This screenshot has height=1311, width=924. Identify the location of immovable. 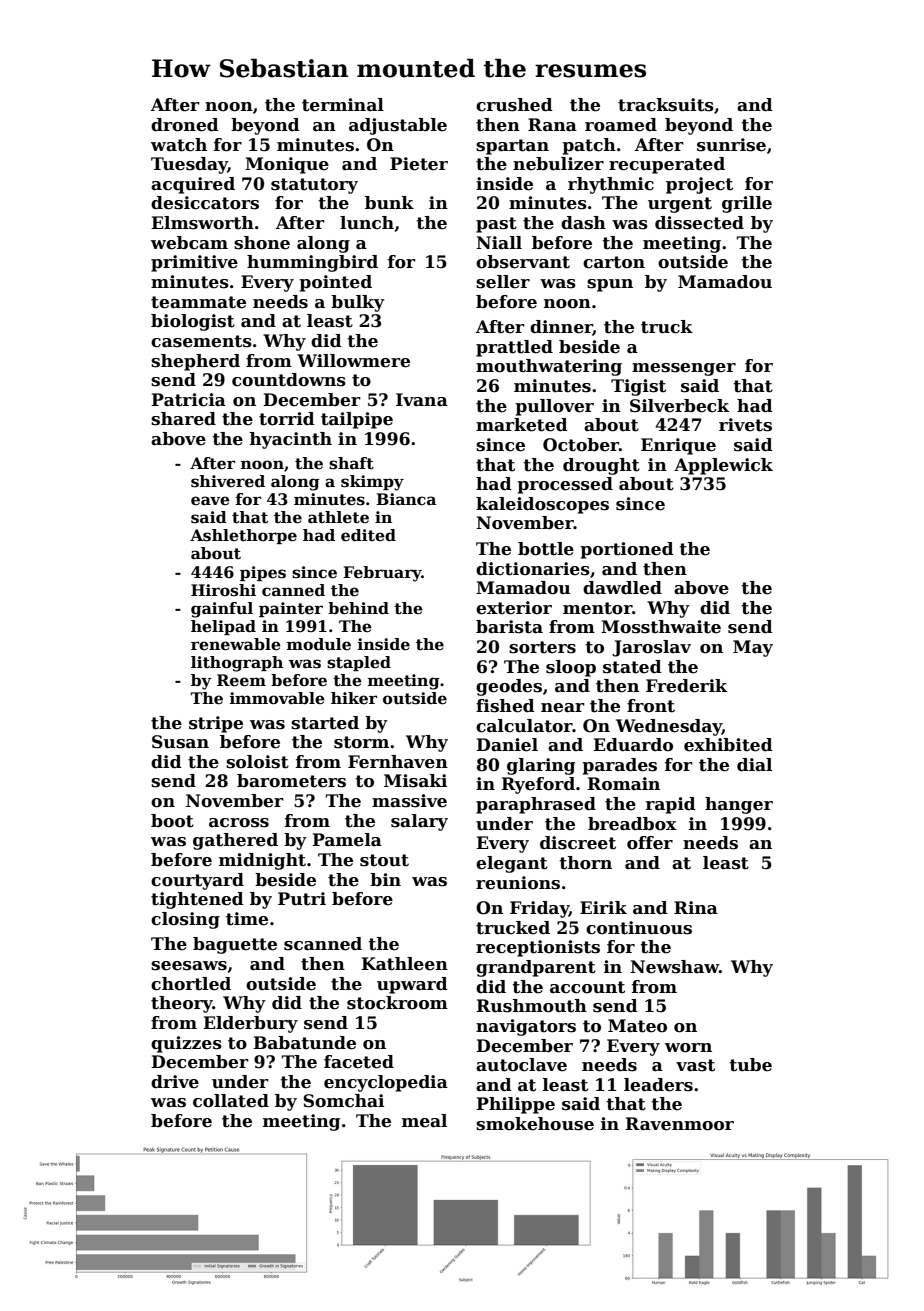
(277, 698).
